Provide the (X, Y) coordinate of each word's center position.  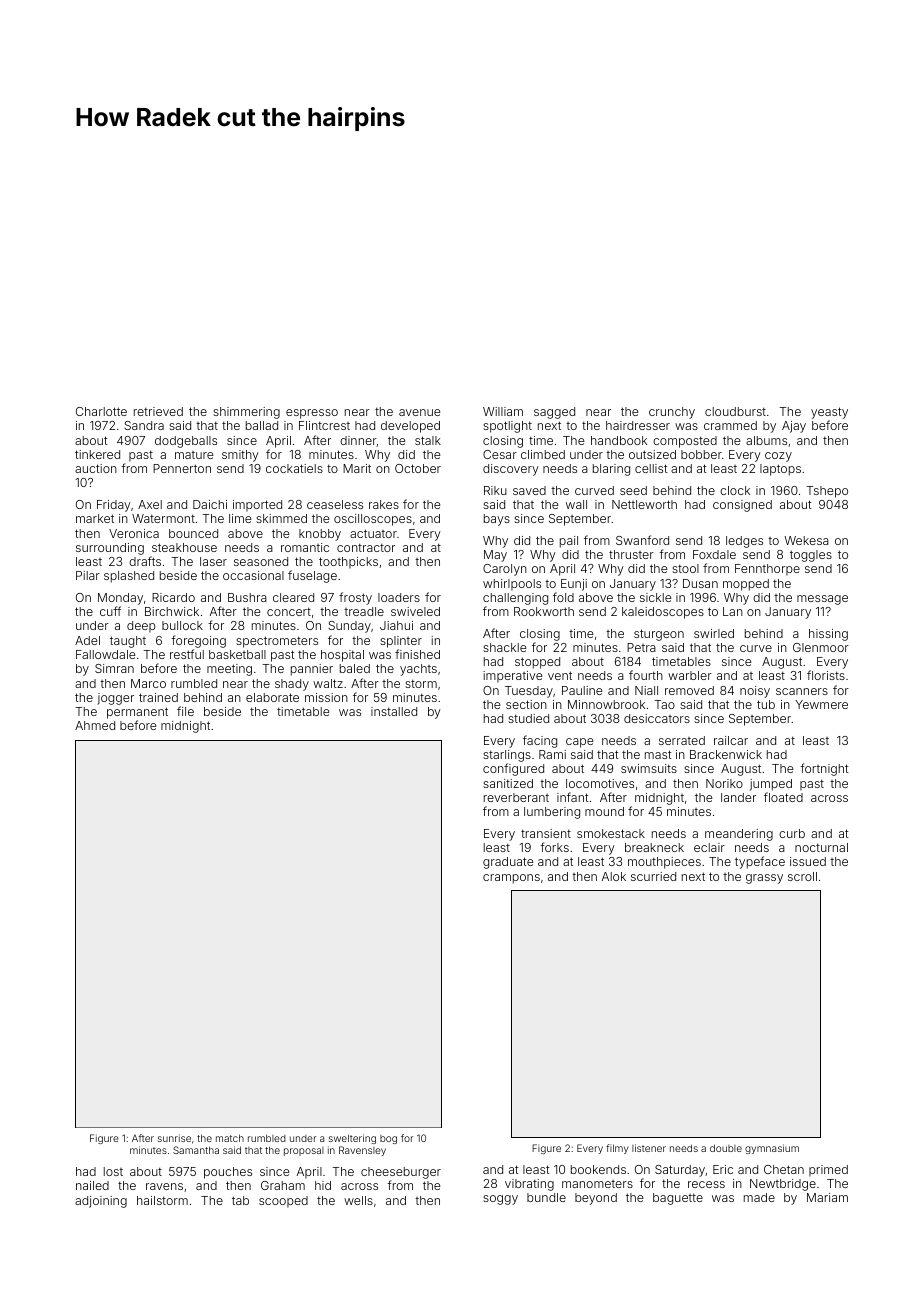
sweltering (352, 1139)
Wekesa (806, 540)
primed (828, 1171)
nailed (92, 1185)
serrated (682, 740)
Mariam (827, 1197)
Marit (357, 468)
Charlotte (101, 411)
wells (358, 1200)
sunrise (174, 1138)
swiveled (415, 611)
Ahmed (95, 725)
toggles (811, 556)
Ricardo (173, 597)
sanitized (508, 783)
